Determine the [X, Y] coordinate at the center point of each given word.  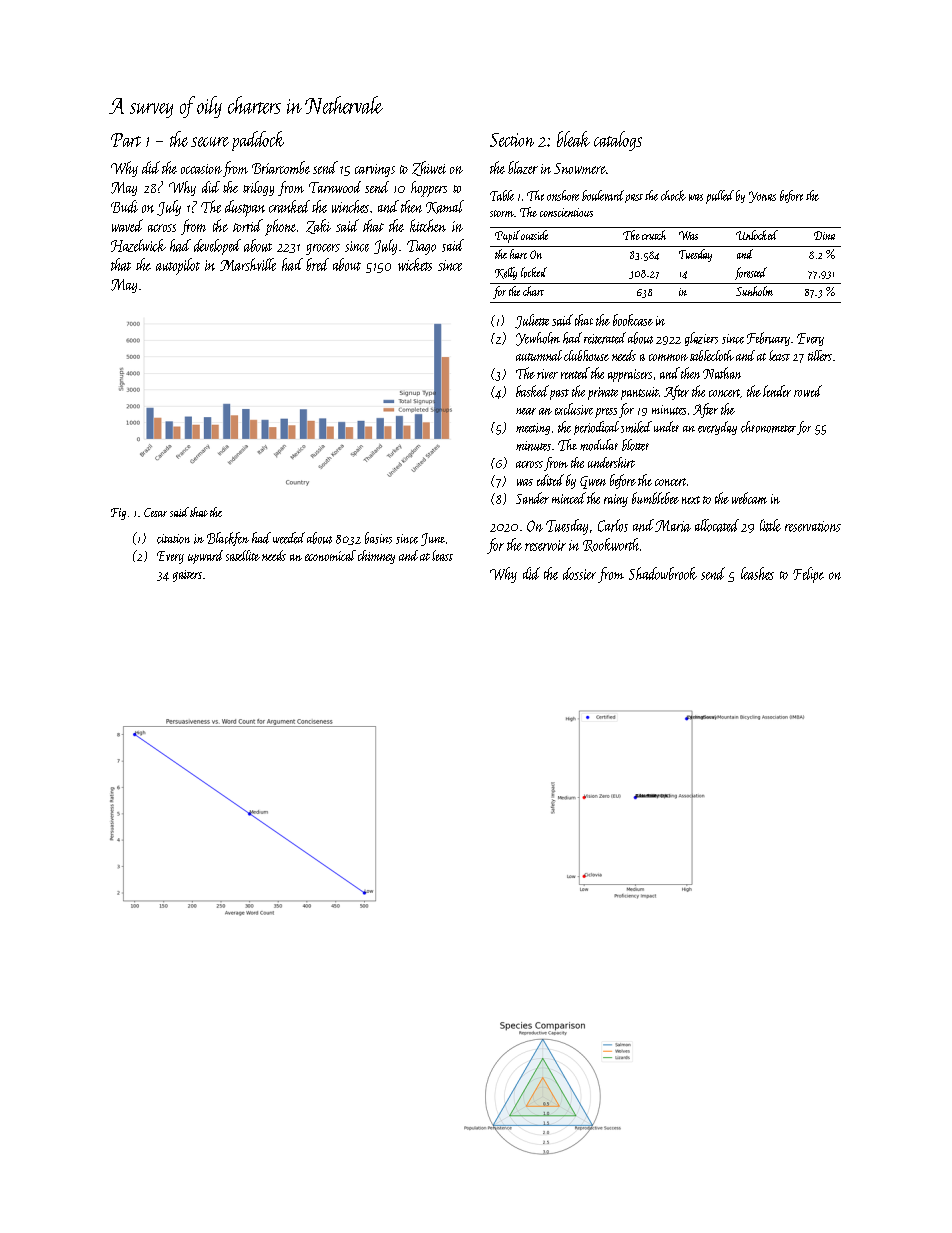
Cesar [155, 512]
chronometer [768, 427]
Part [126, 140]
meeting [533, 429]
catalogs [618, 141]
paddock [258, 141]
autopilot [178, 266]
